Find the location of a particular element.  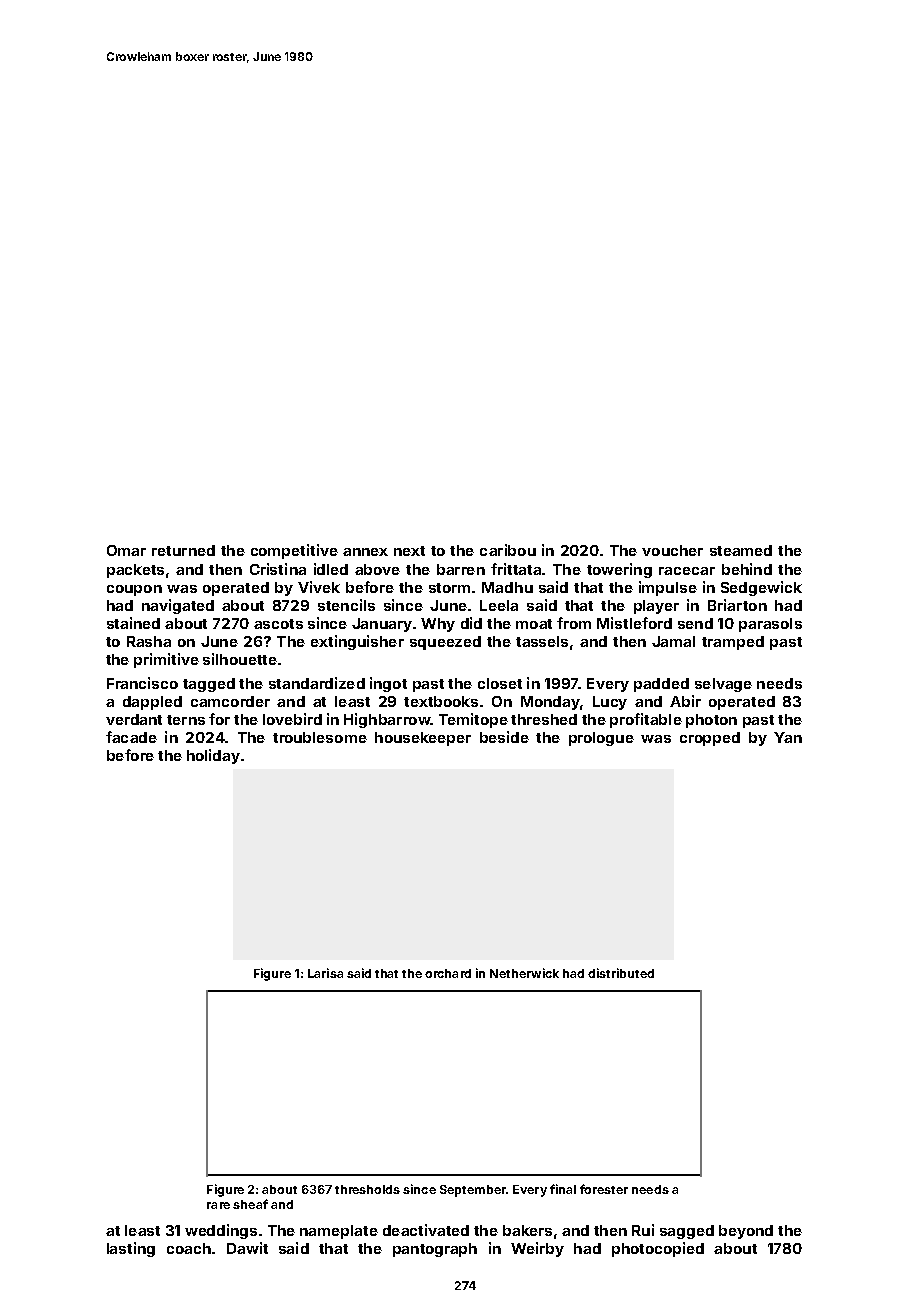

beyond is located at coordinates (746, 1232).
